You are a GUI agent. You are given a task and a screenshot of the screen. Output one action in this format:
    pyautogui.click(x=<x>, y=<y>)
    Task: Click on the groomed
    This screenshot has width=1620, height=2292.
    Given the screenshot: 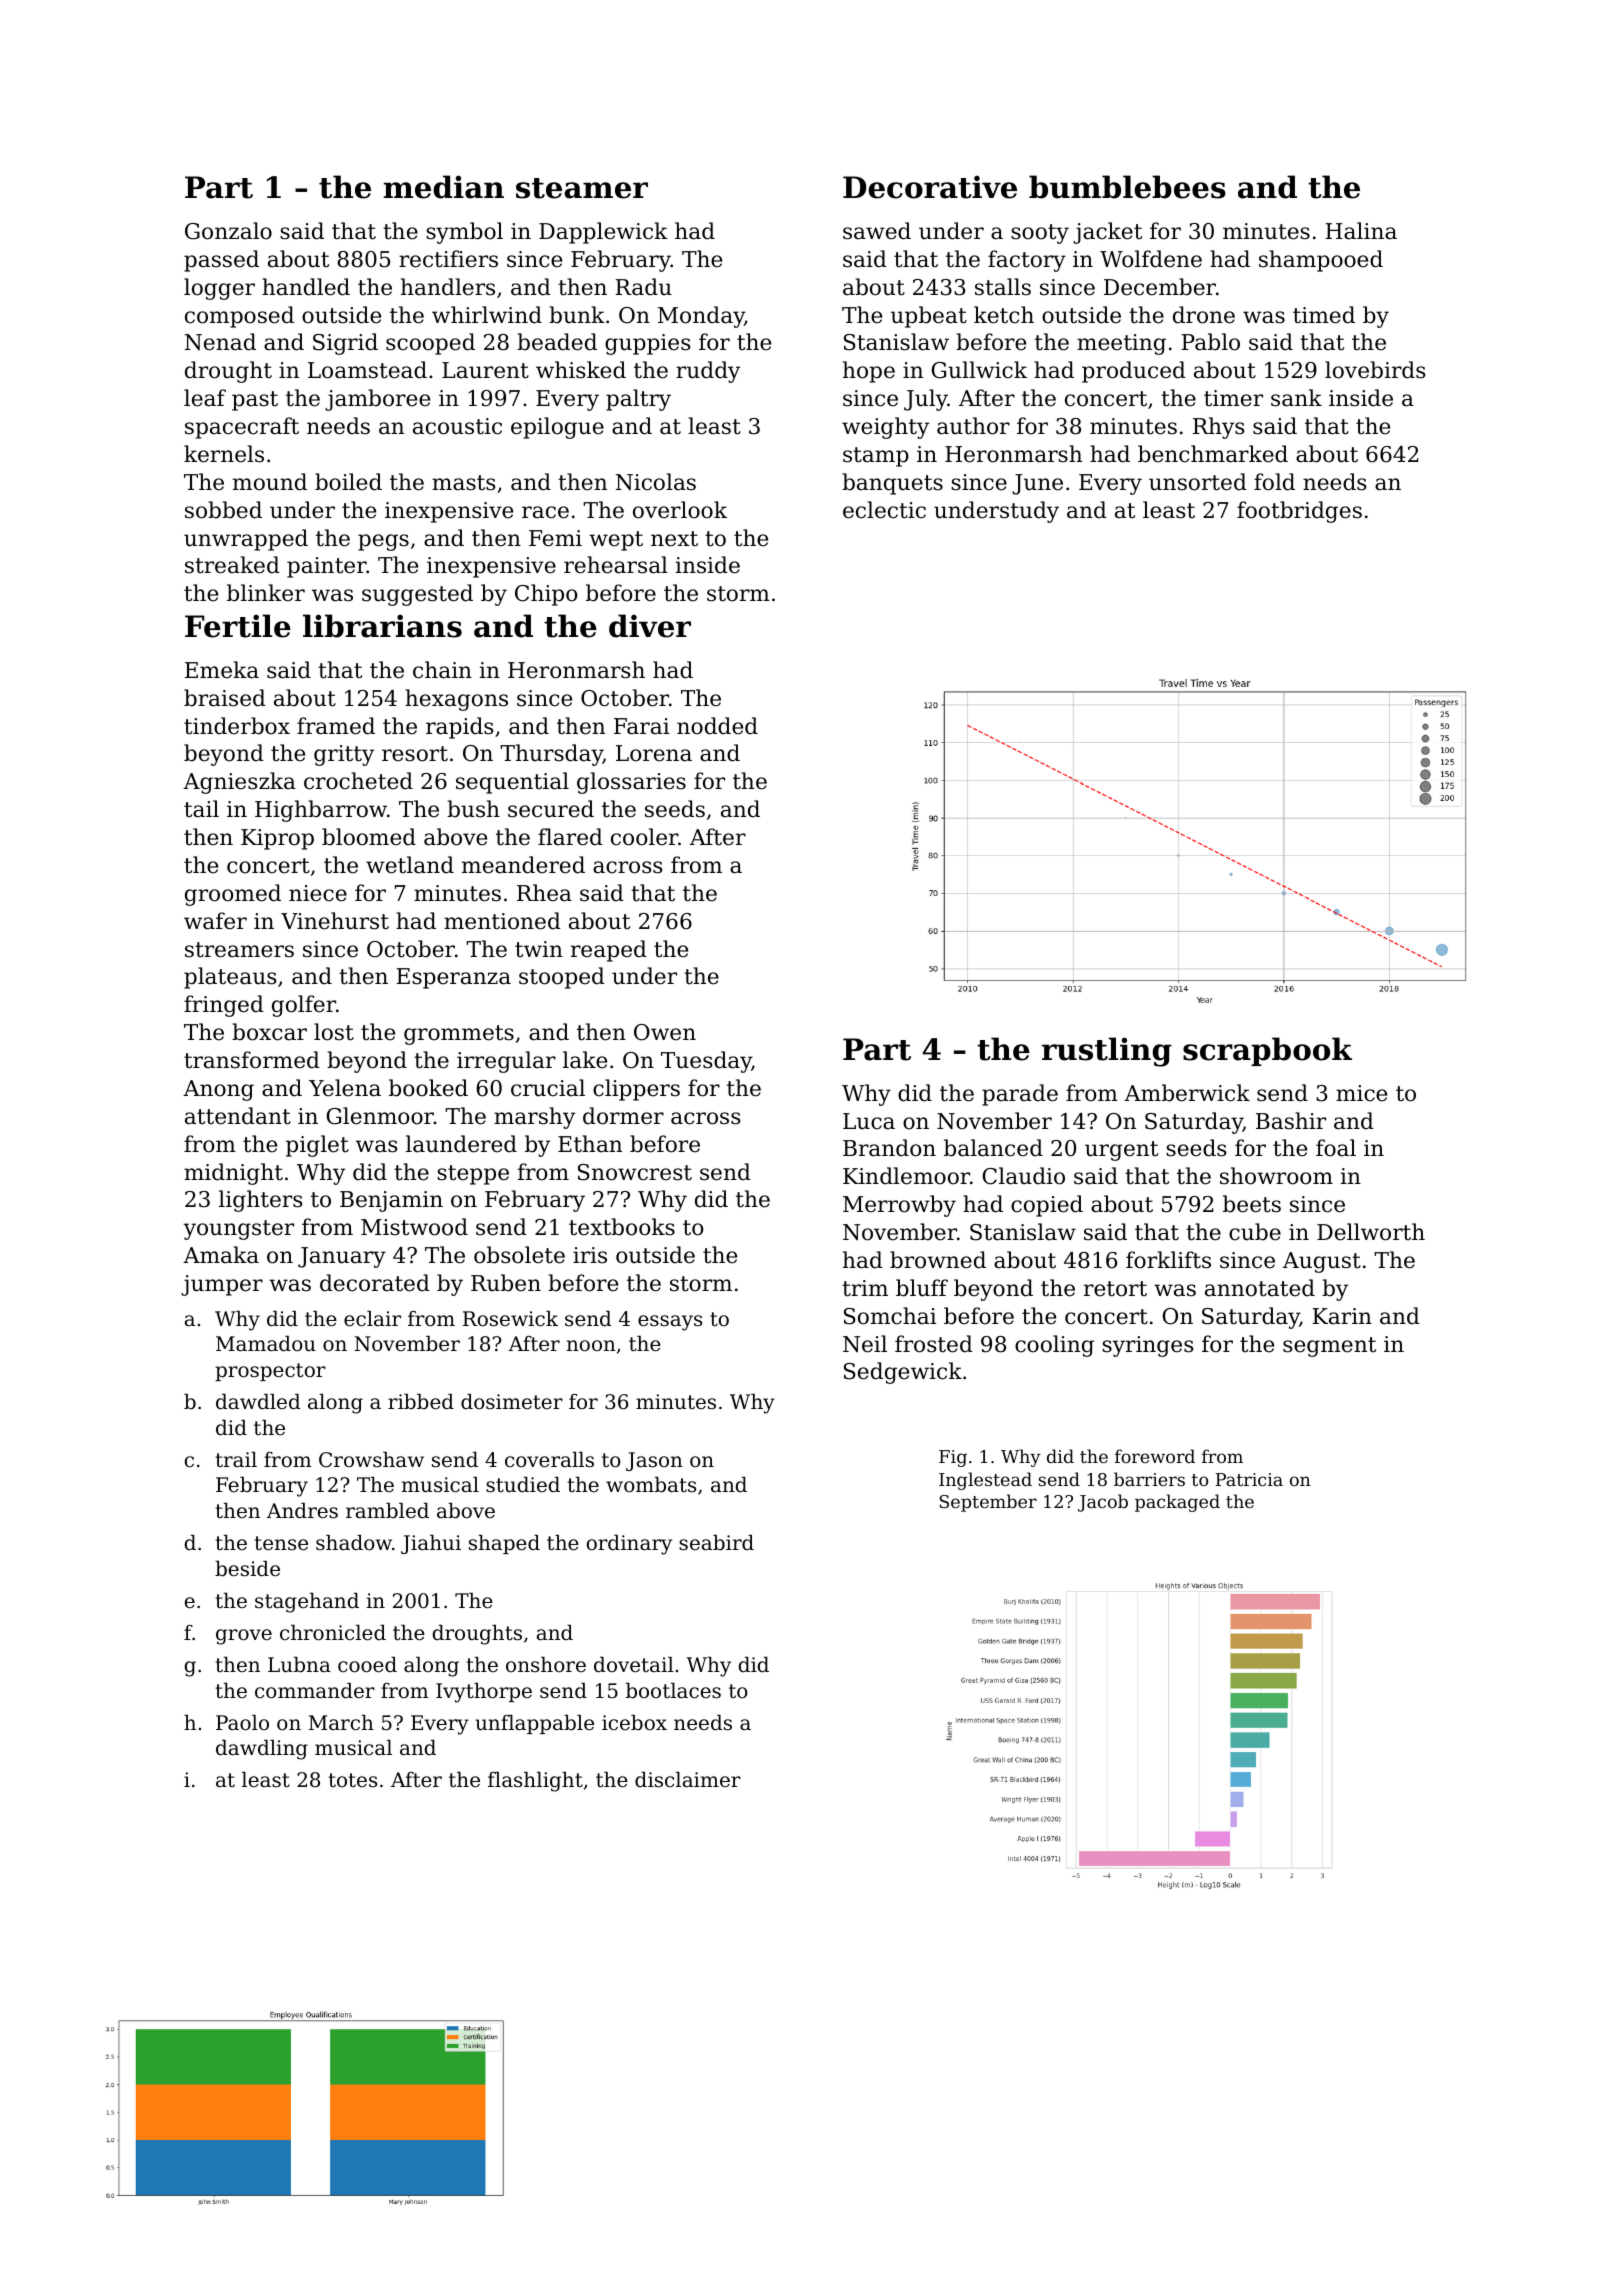 What is the action you would take?
    pyautogui.click(x=233, y=895)
